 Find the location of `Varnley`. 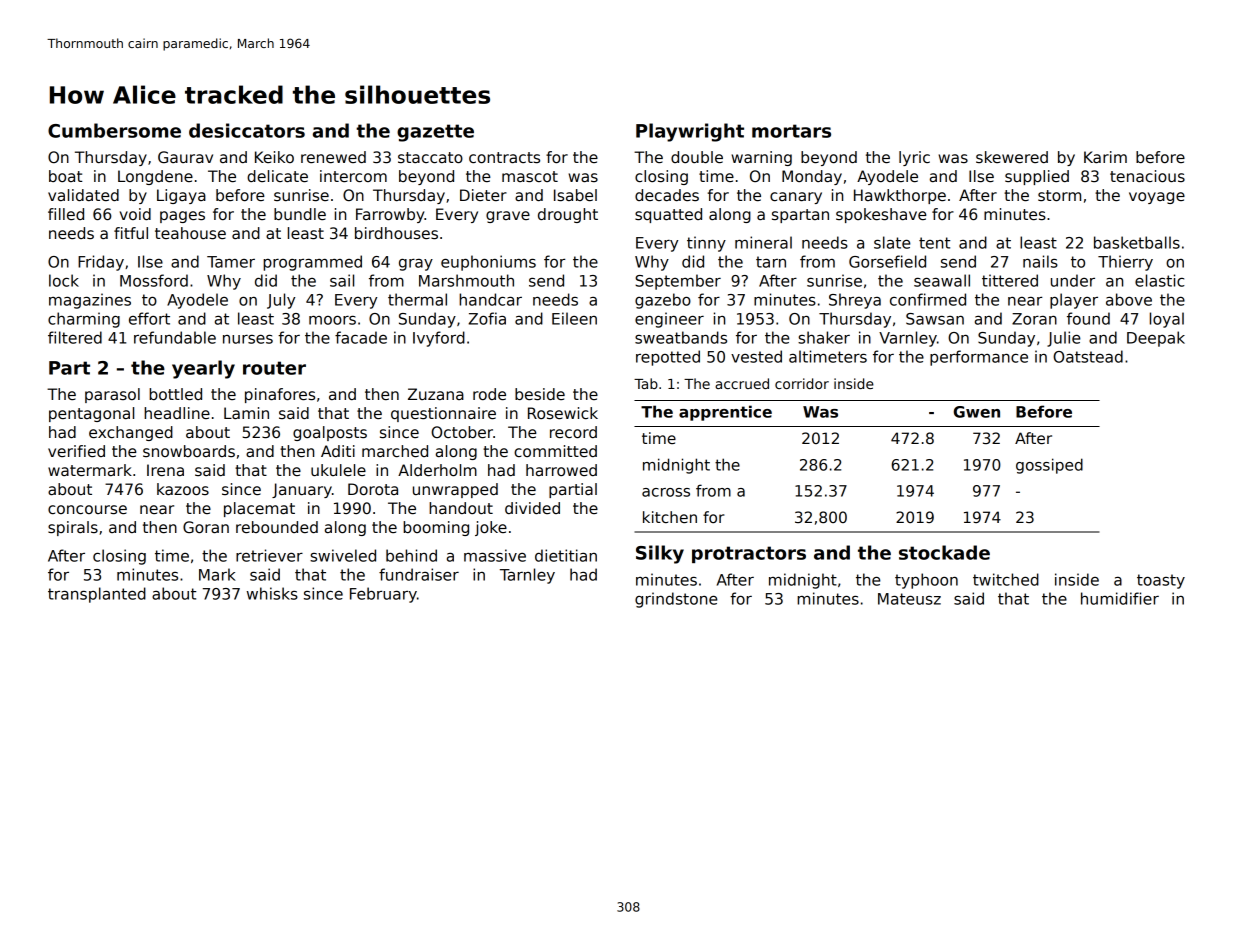

Varnley is located at coordinates (908, 339).
